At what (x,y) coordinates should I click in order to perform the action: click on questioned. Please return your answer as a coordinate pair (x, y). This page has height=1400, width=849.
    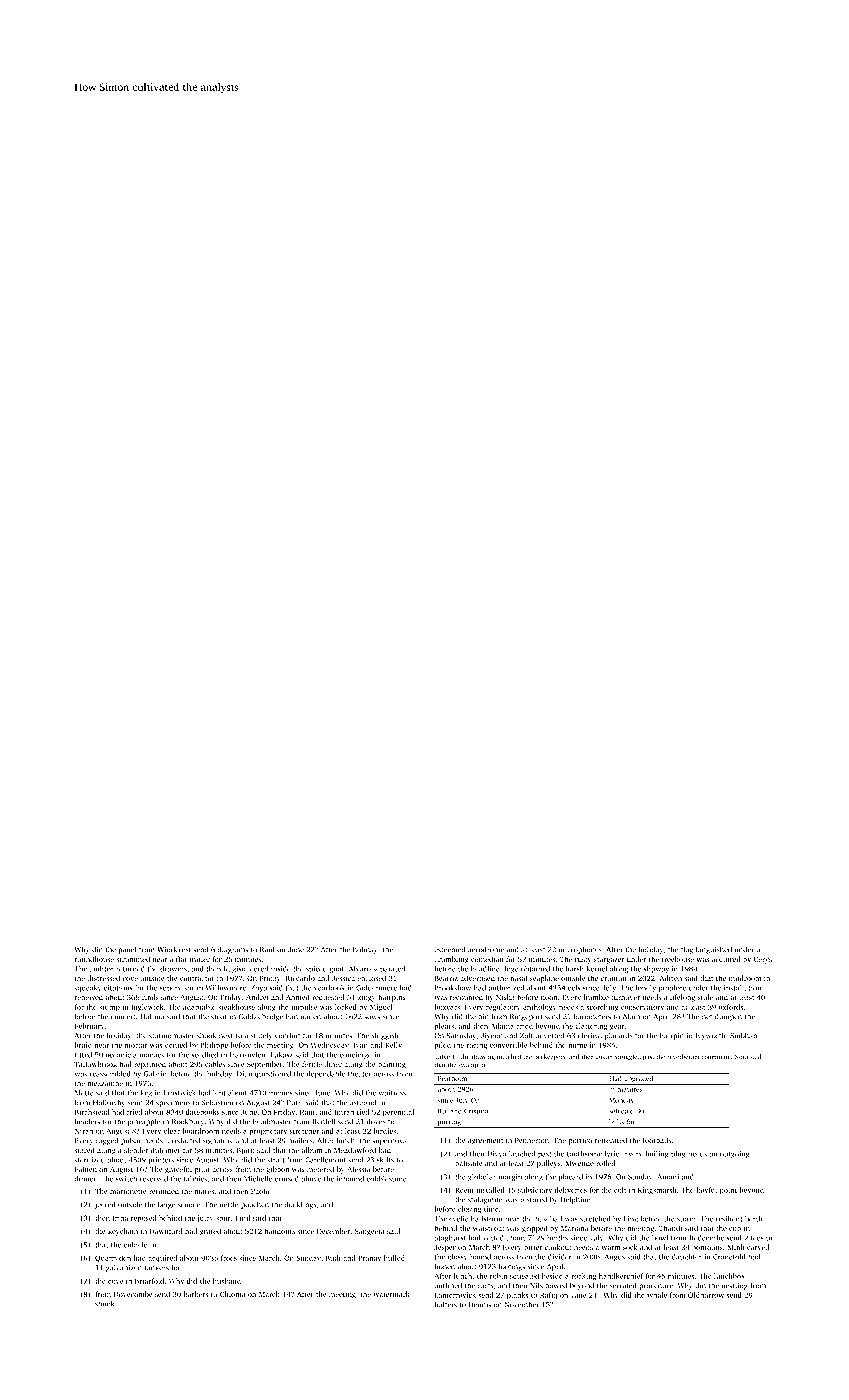
    Looking at the image, I should click on (273, 1074).
